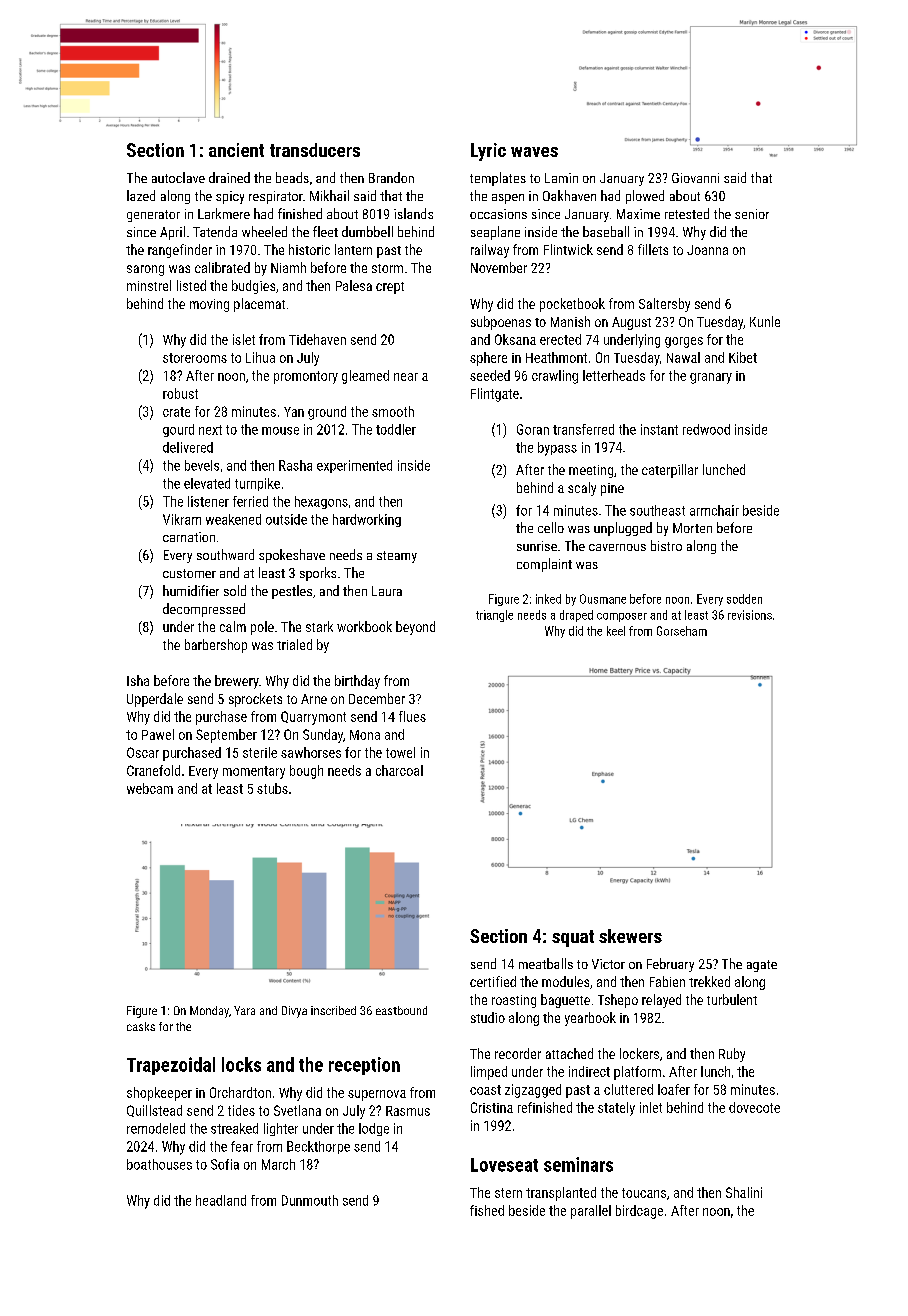 Image resolution: width=908 pixels, height=1316 pixels. Describe the element at coordinates (616, 631) in the screenshot. I see `keel` at that location.
